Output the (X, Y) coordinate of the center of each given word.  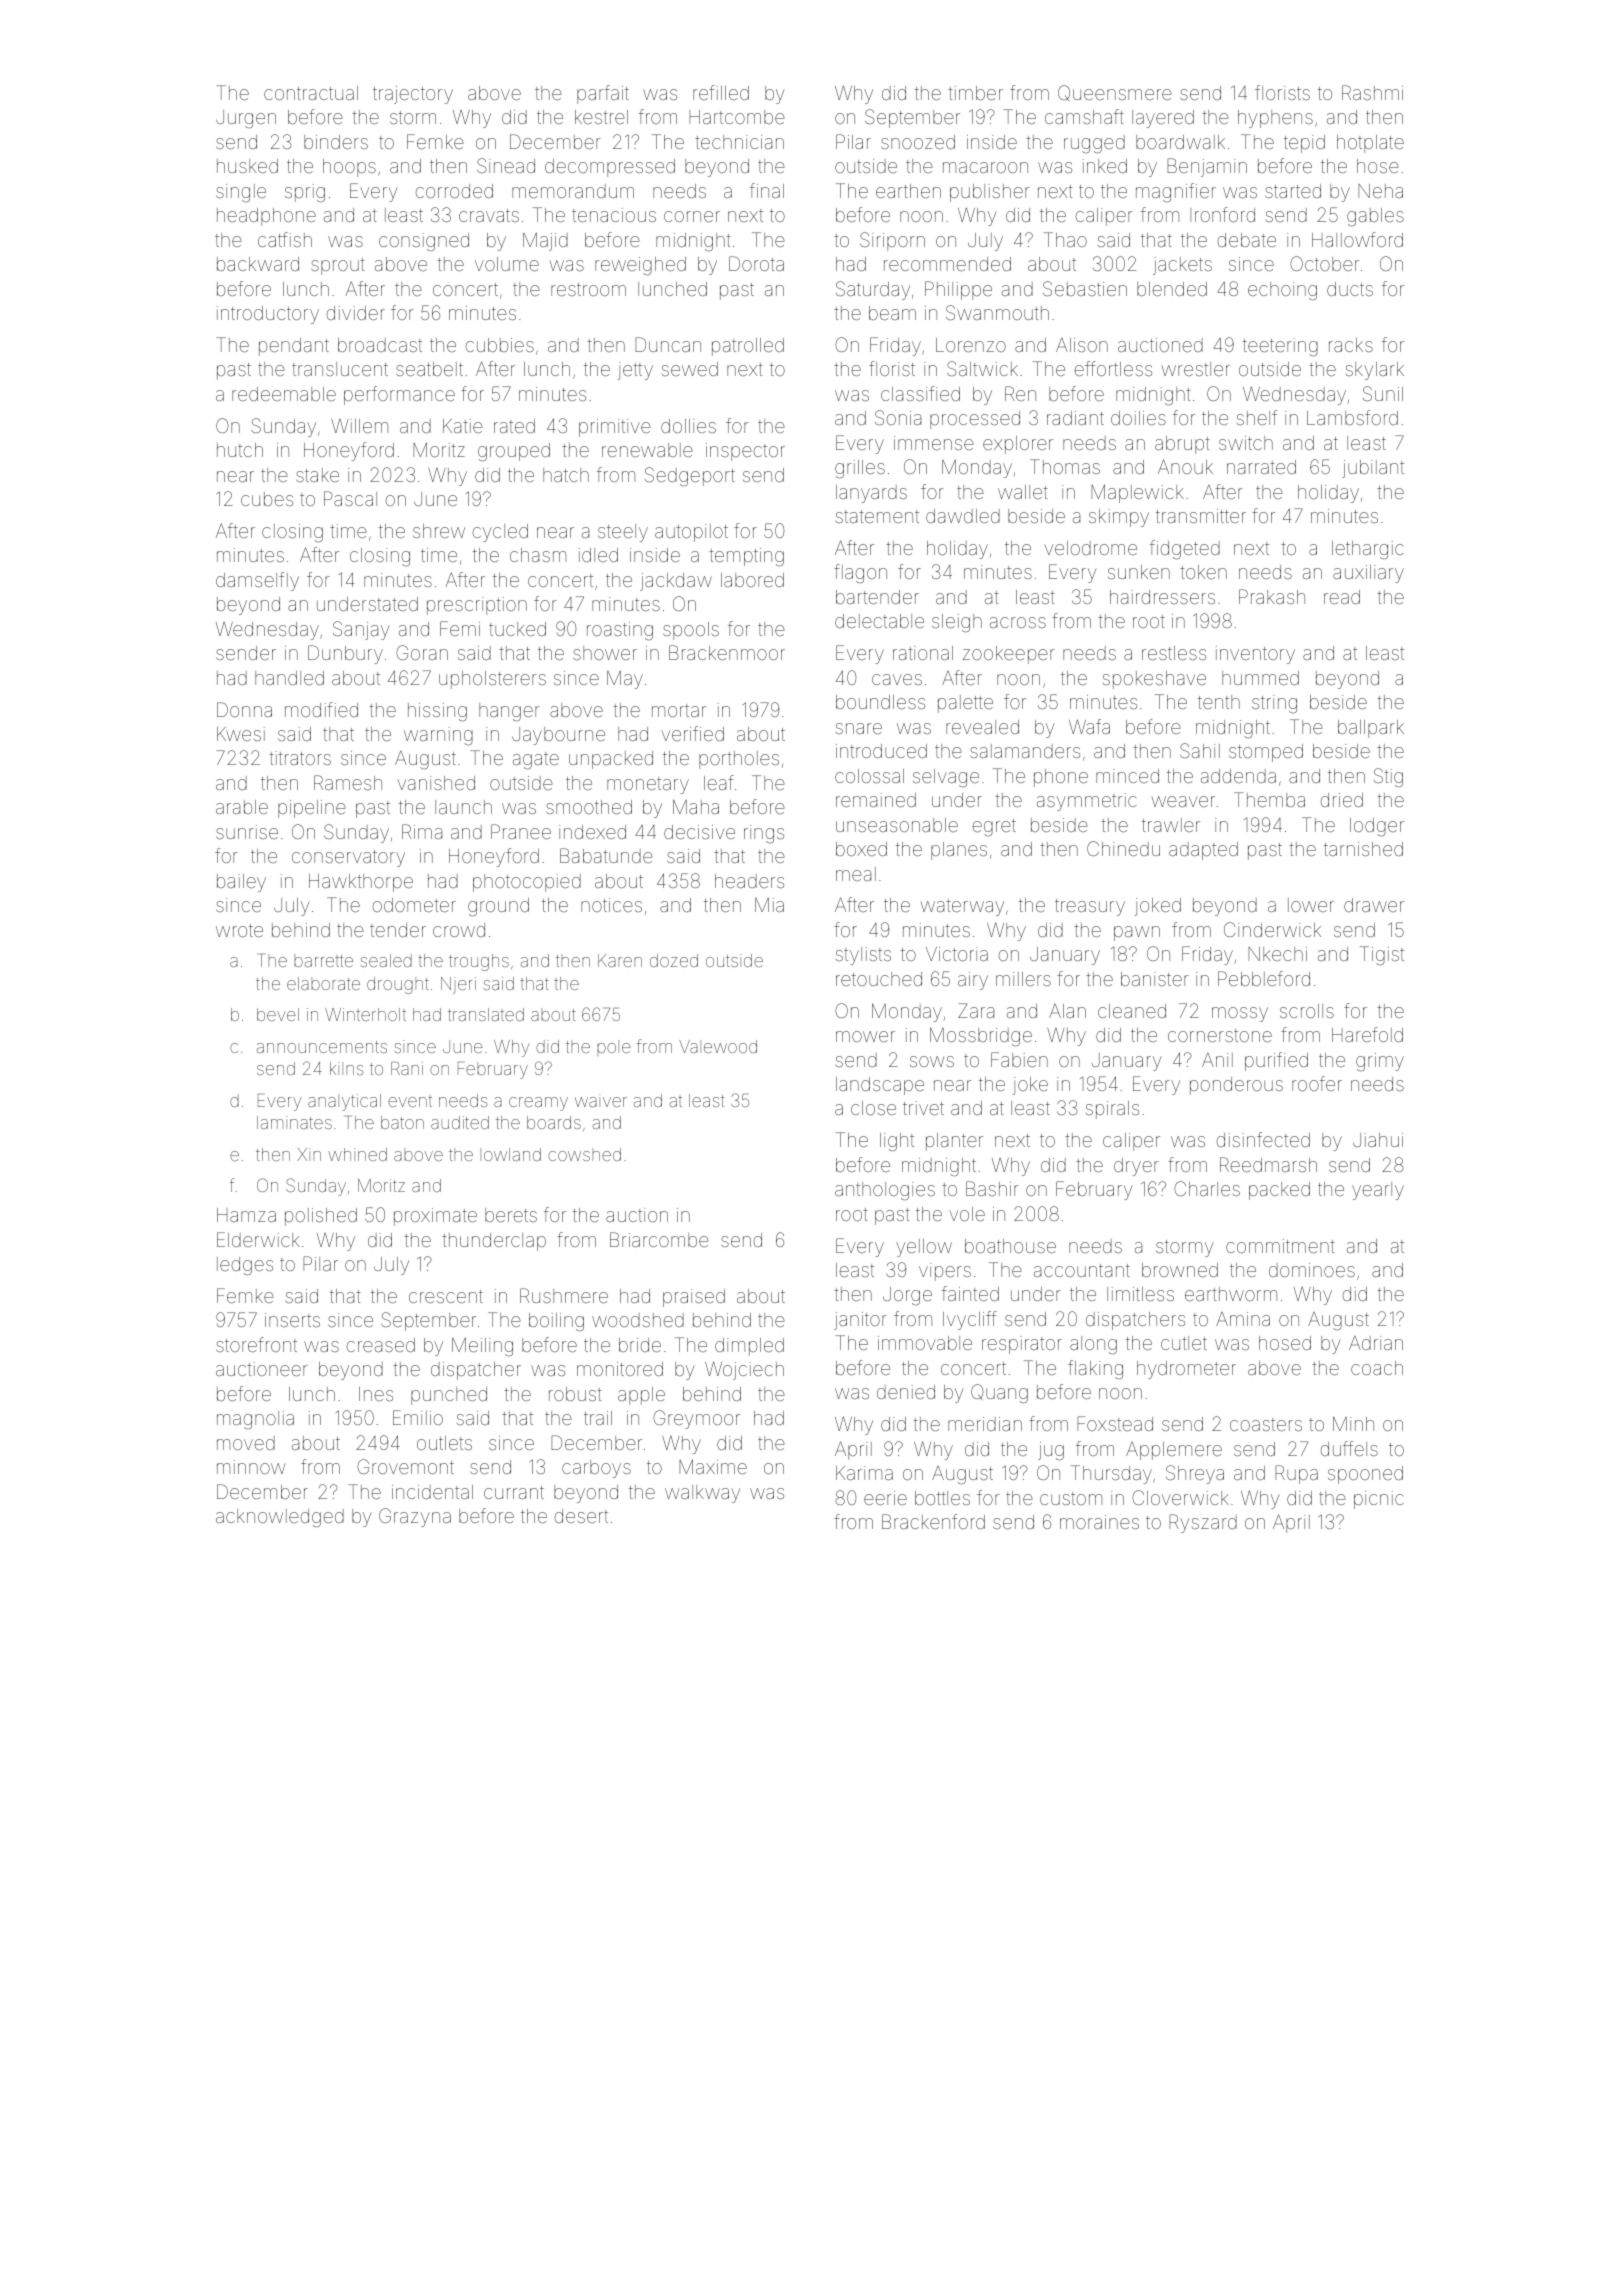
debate (1247, 240)
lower (1311, 905)
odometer (414, 905)
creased (381, 1345)
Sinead (506, 165)
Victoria (957, 954)
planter (954, 1142)
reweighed (640, 266)
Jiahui (1378, 1140)
